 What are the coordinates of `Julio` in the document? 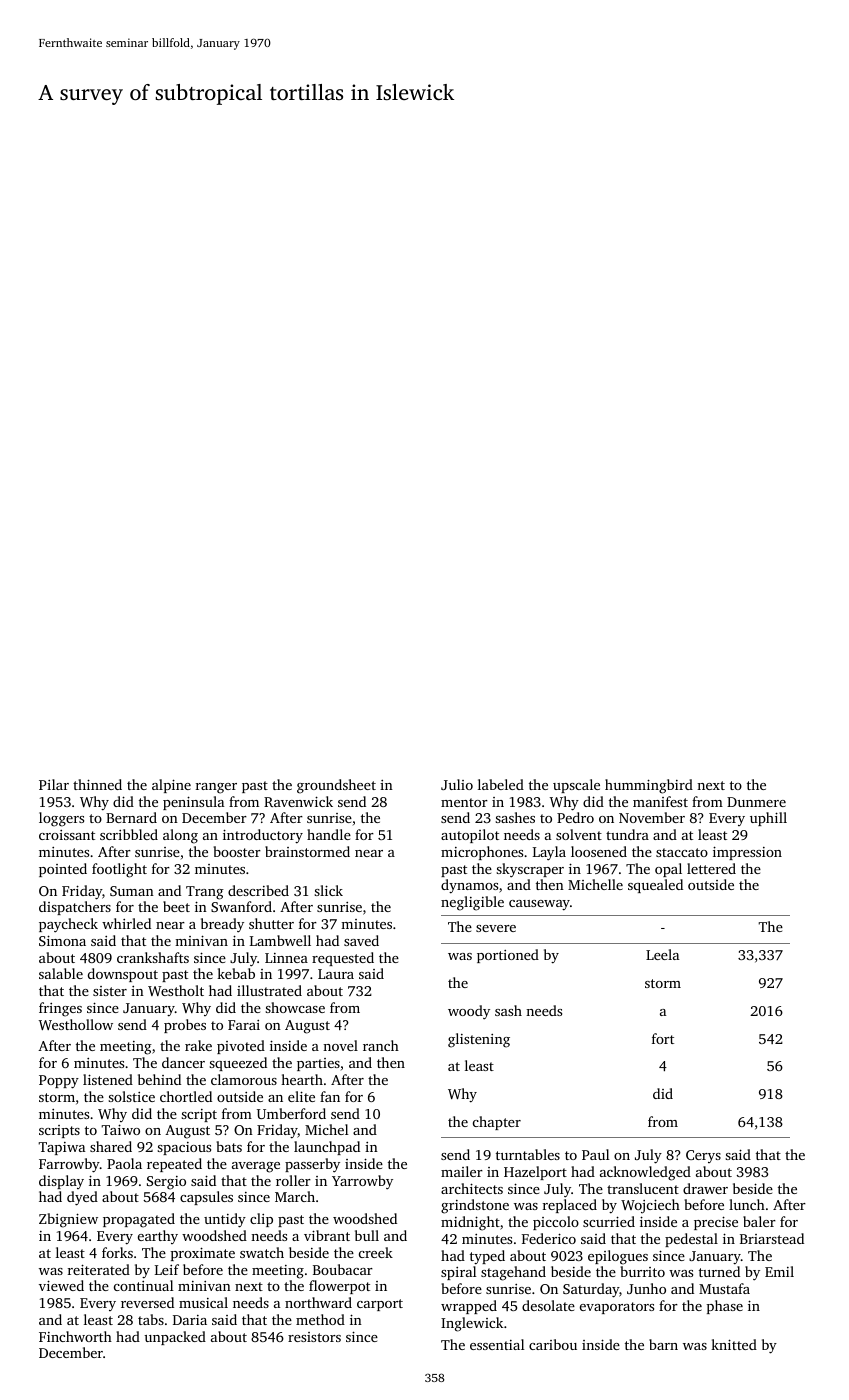 It's located at (457, 784).
